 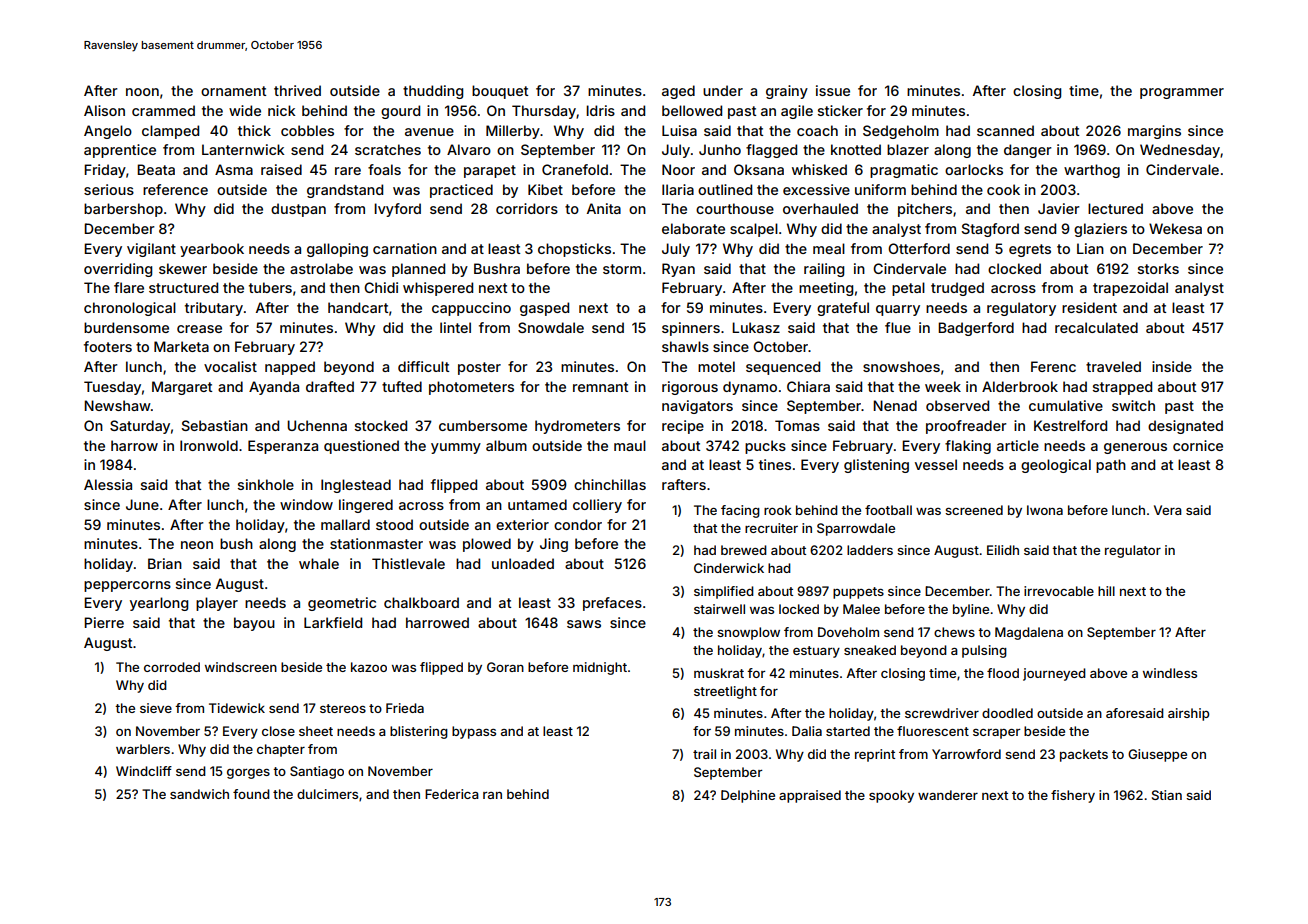 I want to click on Vera, so click(x=1168, y=510).
